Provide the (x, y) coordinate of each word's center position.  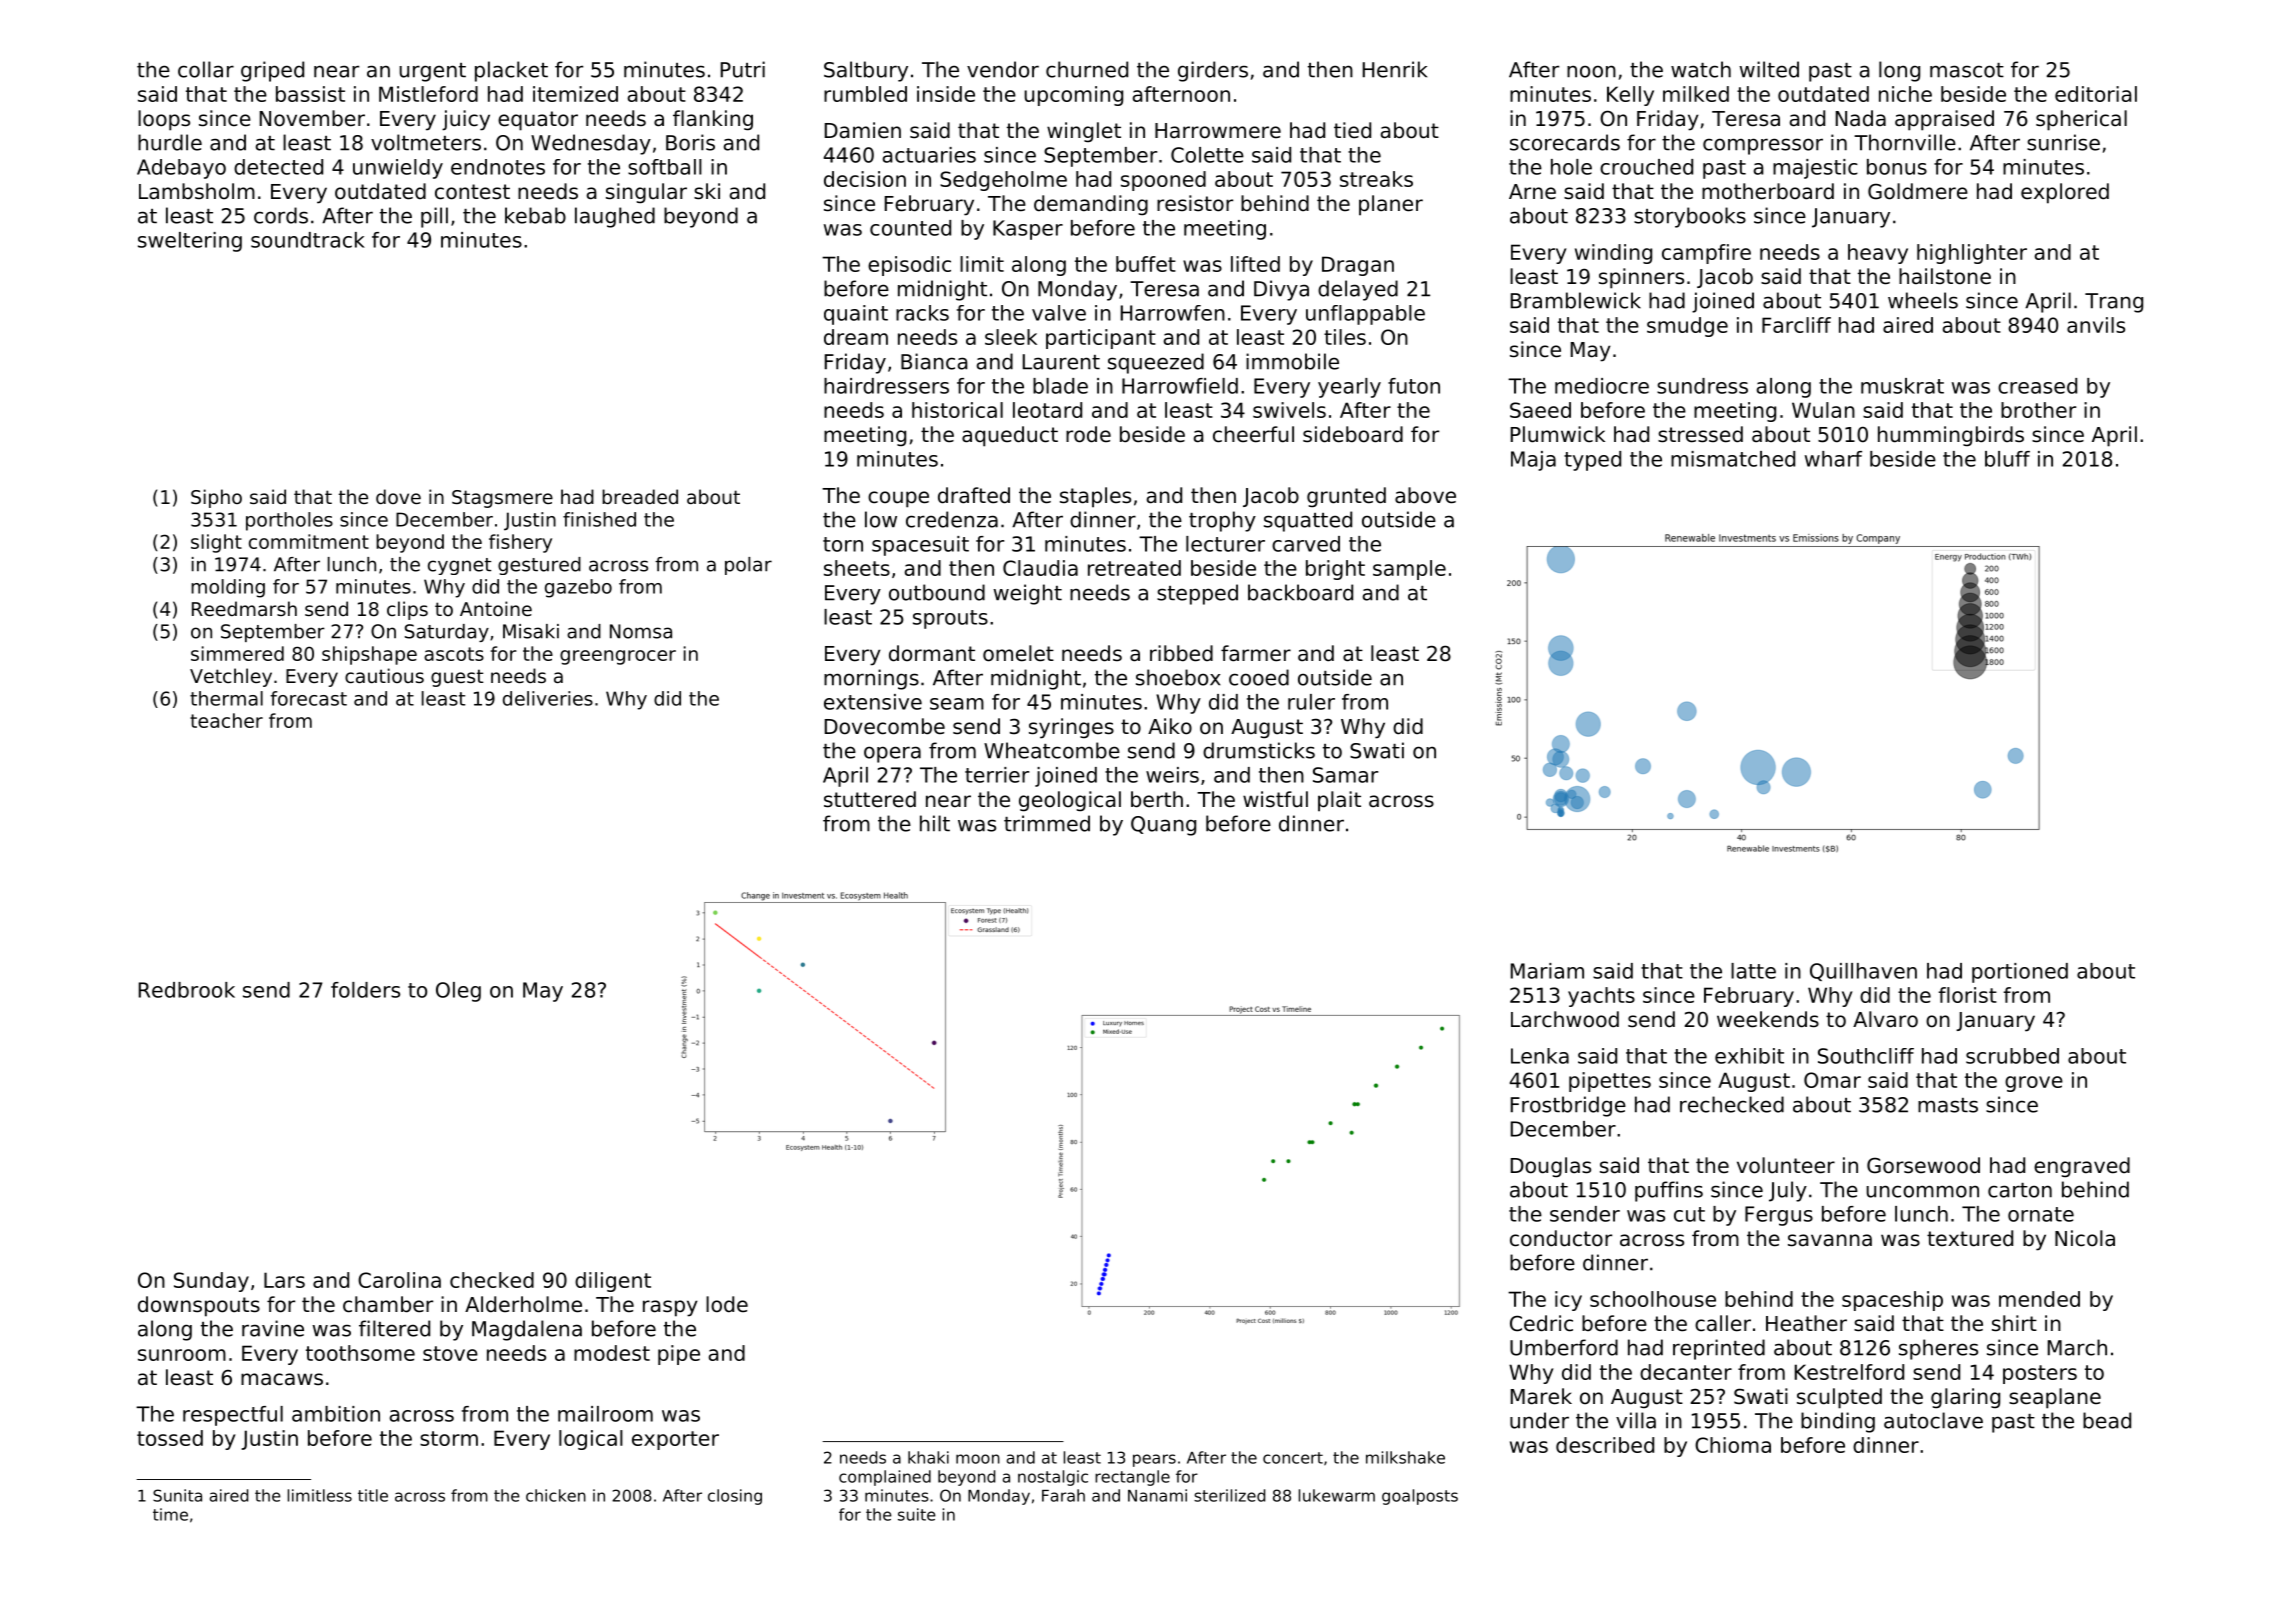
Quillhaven (1863, 972)
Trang (2114, 303)
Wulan (1823, 410)
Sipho (216, 498)
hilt (935, 823)
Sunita (177, 1495)
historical (957, 410)
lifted (1255, 264)
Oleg (458, 992)
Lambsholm (197, 191)
